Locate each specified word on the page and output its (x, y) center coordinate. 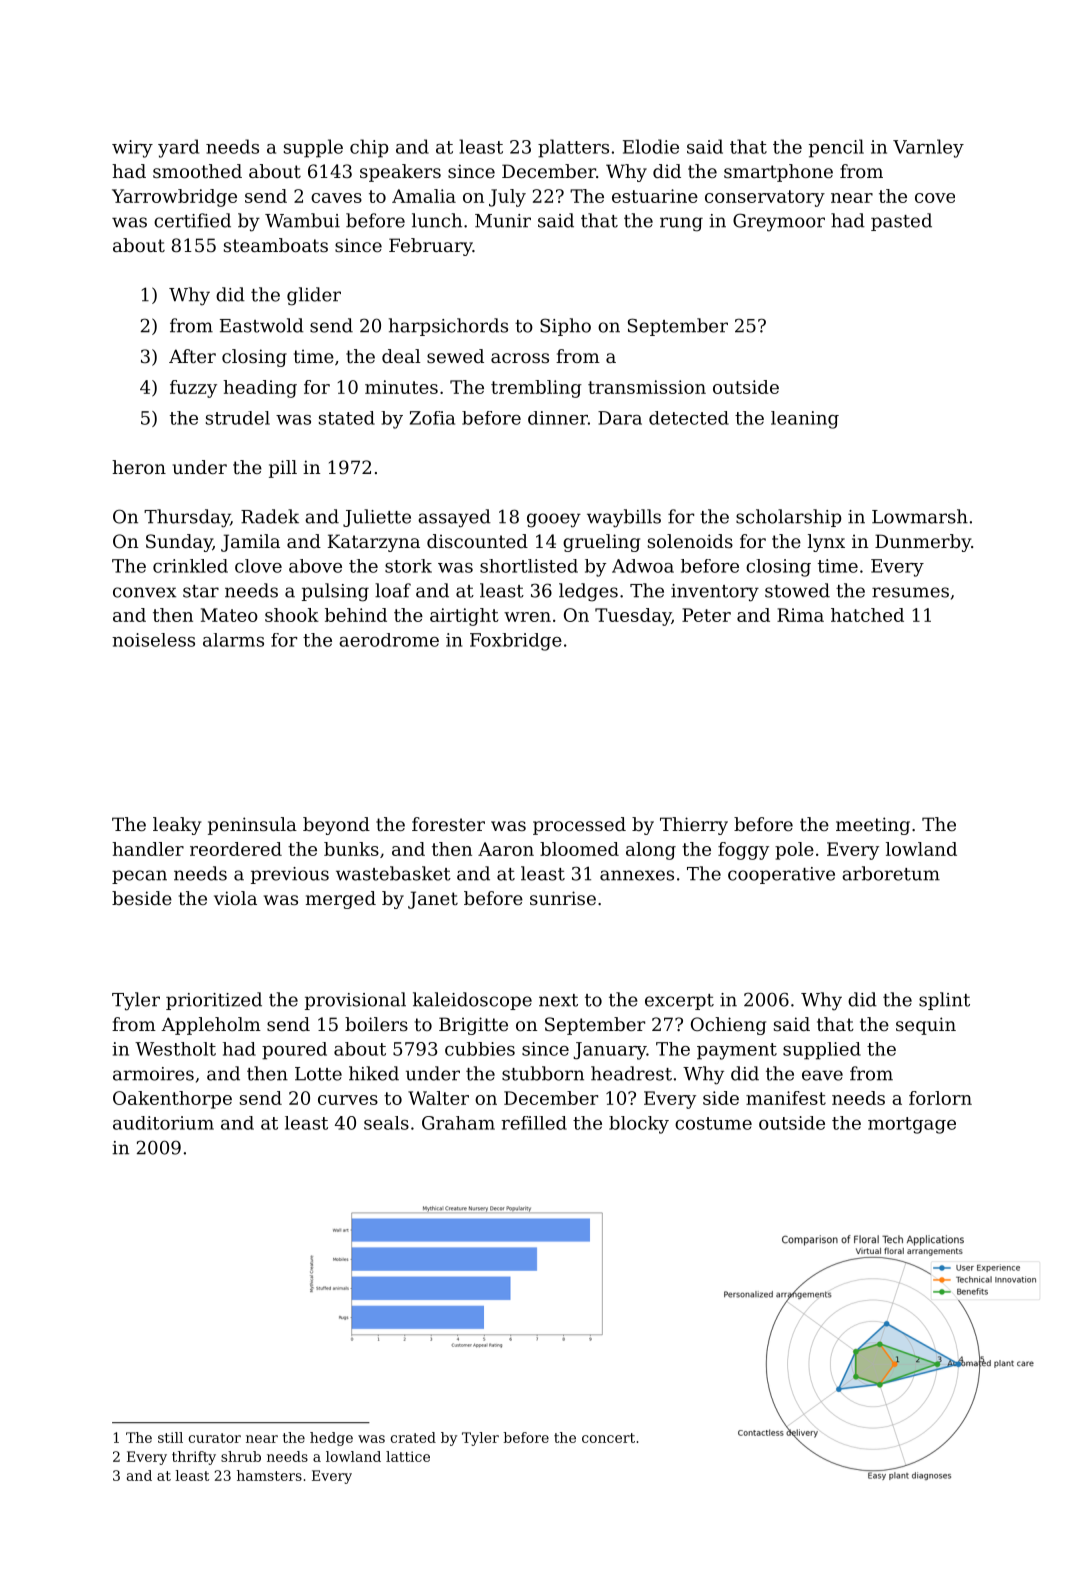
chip (369, 148)
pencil (836, 148)
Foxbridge (516, 642)
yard (178, 148)
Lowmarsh (920, 516)
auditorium (163, 1123)
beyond (336, 826)
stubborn (543, 1073)
